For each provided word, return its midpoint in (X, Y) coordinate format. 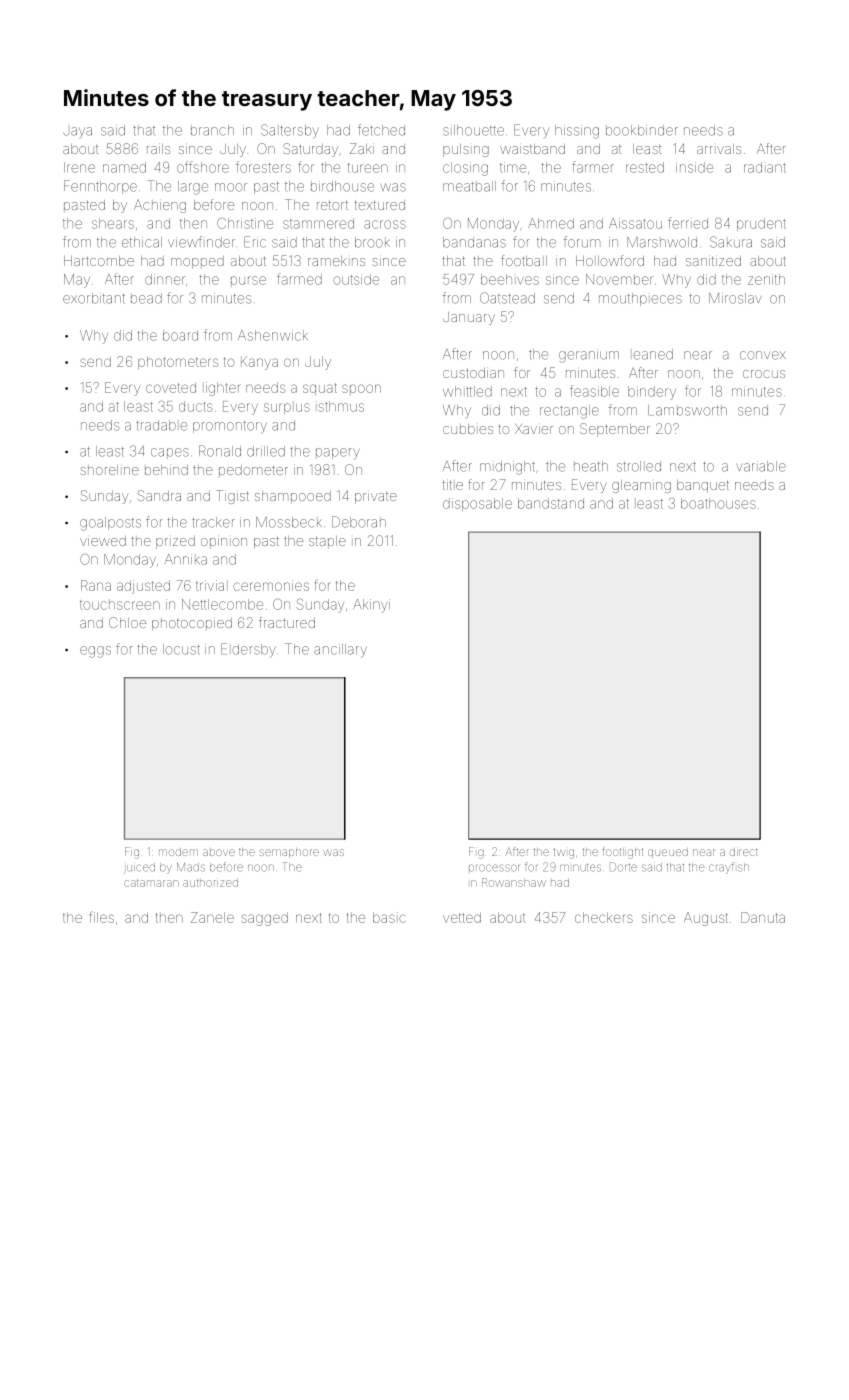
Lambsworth (687, 410)
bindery (652, 393)
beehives (510, 279)
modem (178, 852)
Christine (245, 223)
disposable (477, 504)
